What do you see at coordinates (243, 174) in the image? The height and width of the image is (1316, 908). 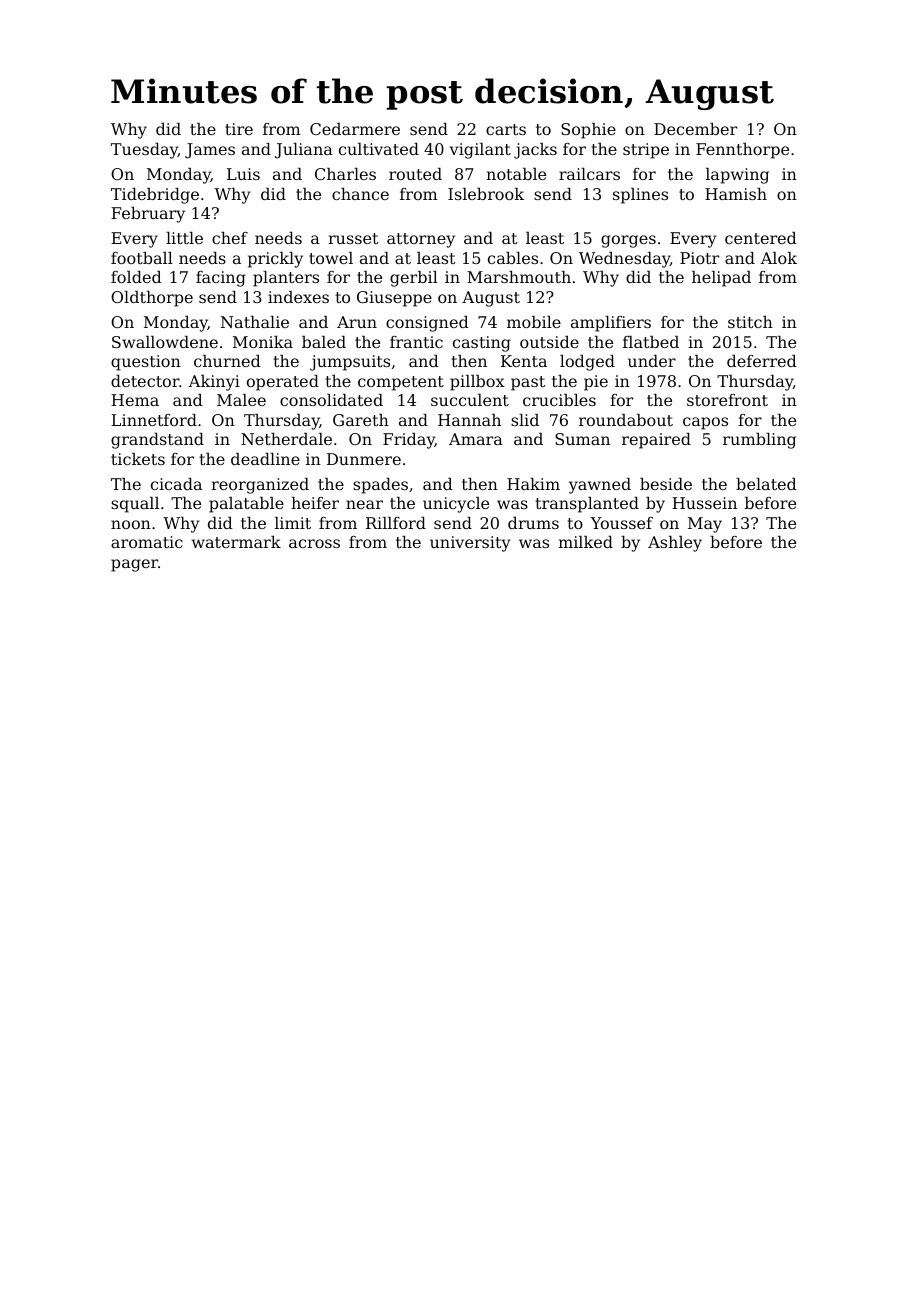 I see `Luis` at bounding box center [243, 174].
